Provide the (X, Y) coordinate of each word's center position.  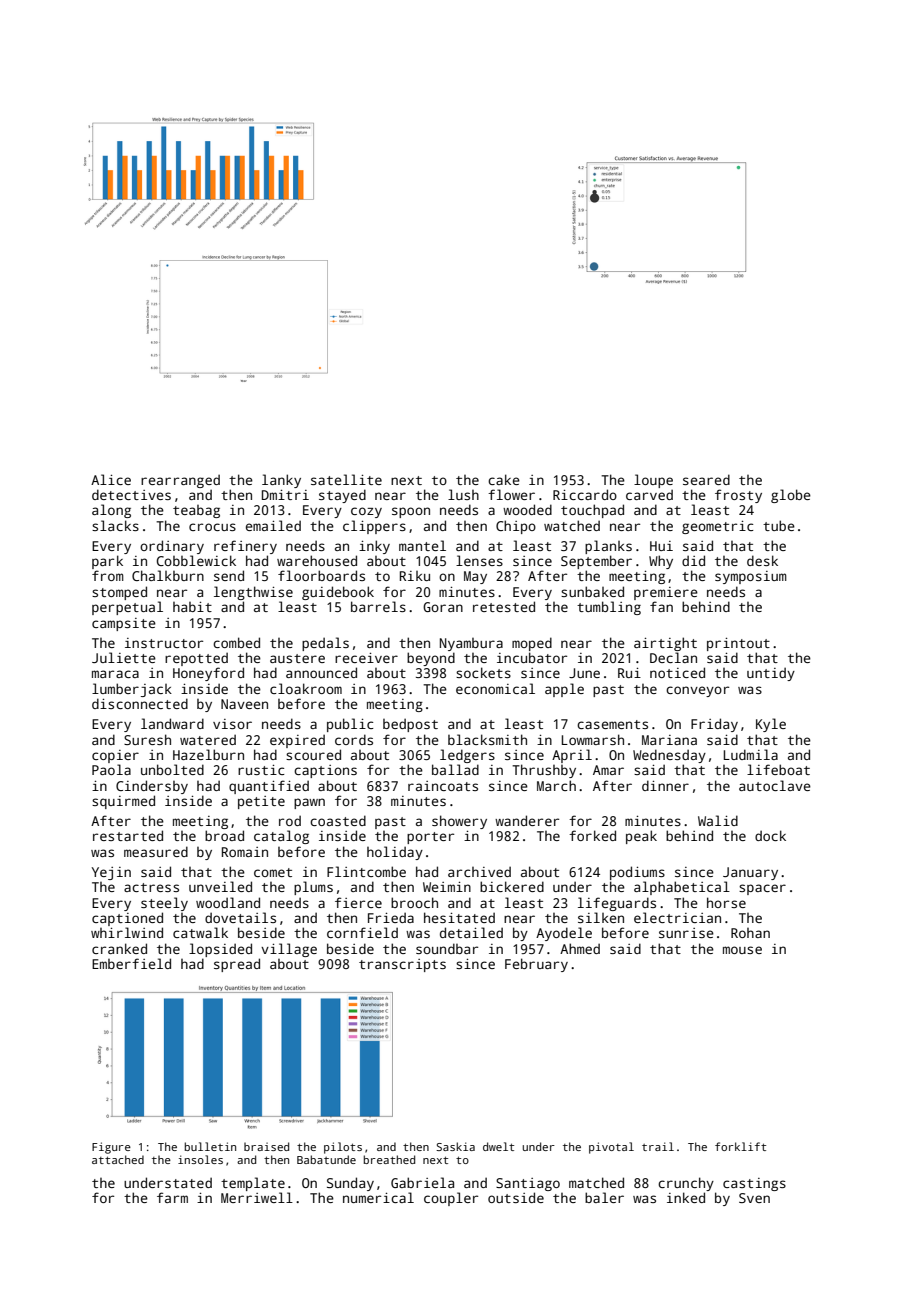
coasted (338, 820)
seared (706, 479)
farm (172, 1197)
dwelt (498, 1146)
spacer (762, 889)
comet (273, 872)
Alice (111, 479)
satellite (346, 479)
